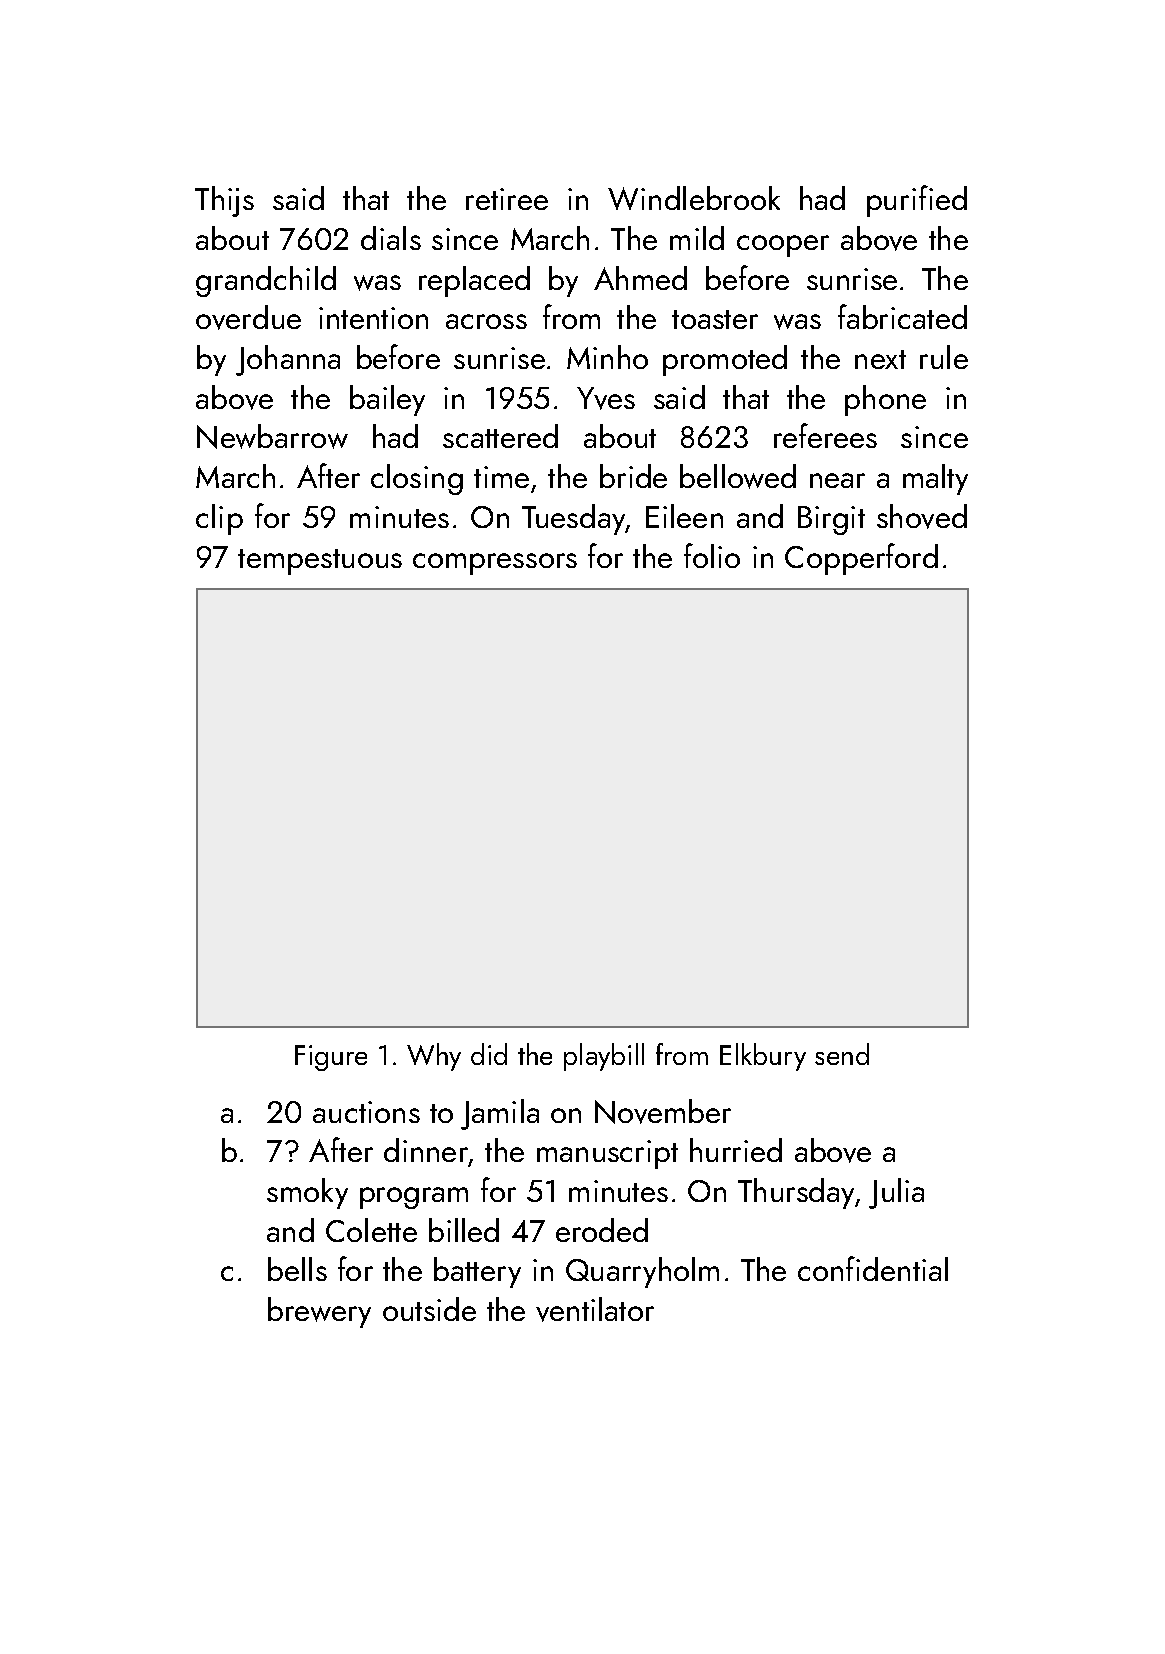  Describe the element at coordinates (917, 201) in the document. I see `purified` at that location.
